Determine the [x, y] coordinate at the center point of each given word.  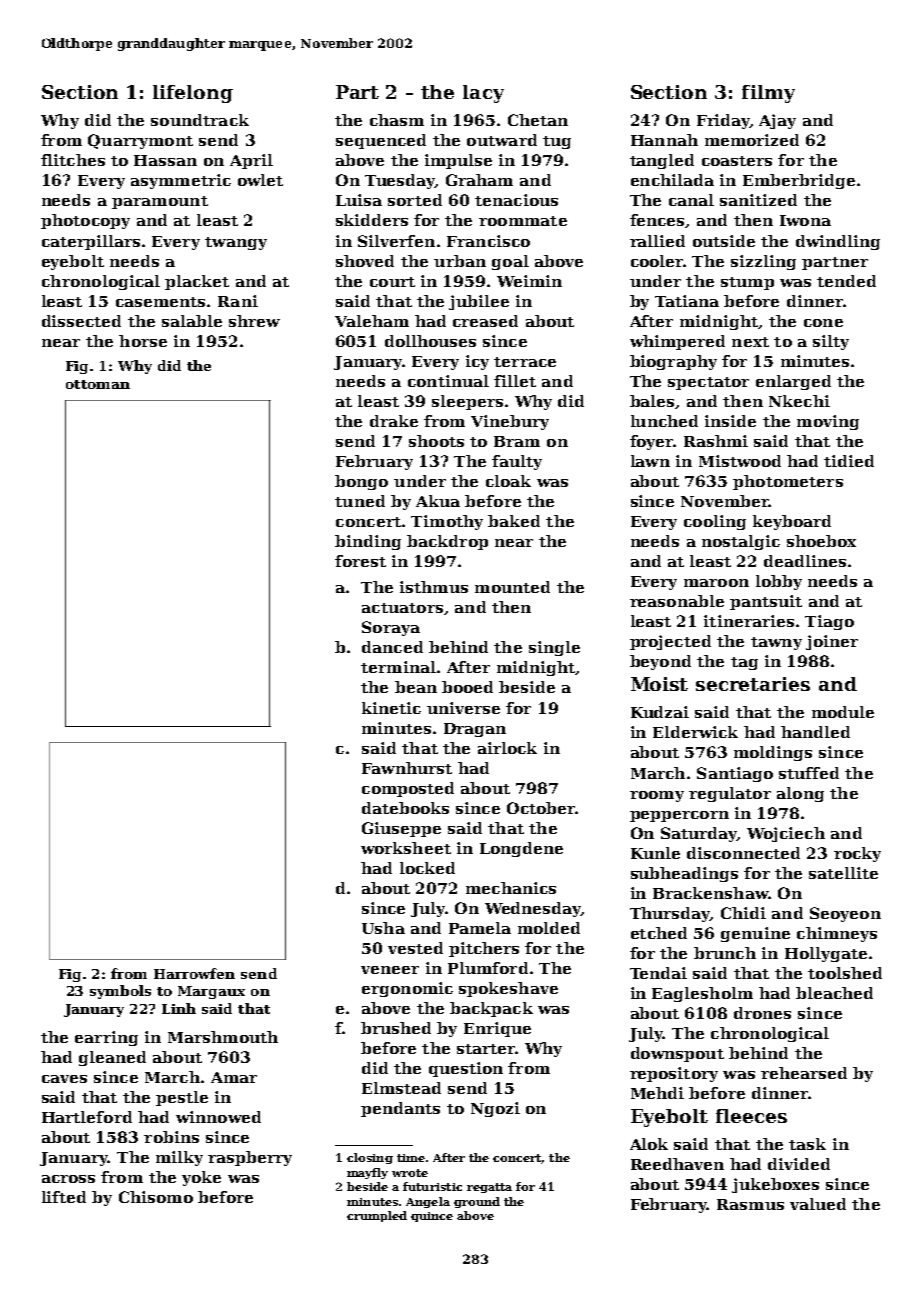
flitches [73, 160]
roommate [523, 221]
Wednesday [533, 909]
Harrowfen [194, 973]
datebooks [405, 808]
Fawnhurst [407, 768]
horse [143, 341]
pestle [182, 1098]
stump [747, 283]
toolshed [845, 973]
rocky [857, 854]
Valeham [372, 321]
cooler [657, 261]
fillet [515, 381]
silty [831, 342]
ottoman [98, 384]
